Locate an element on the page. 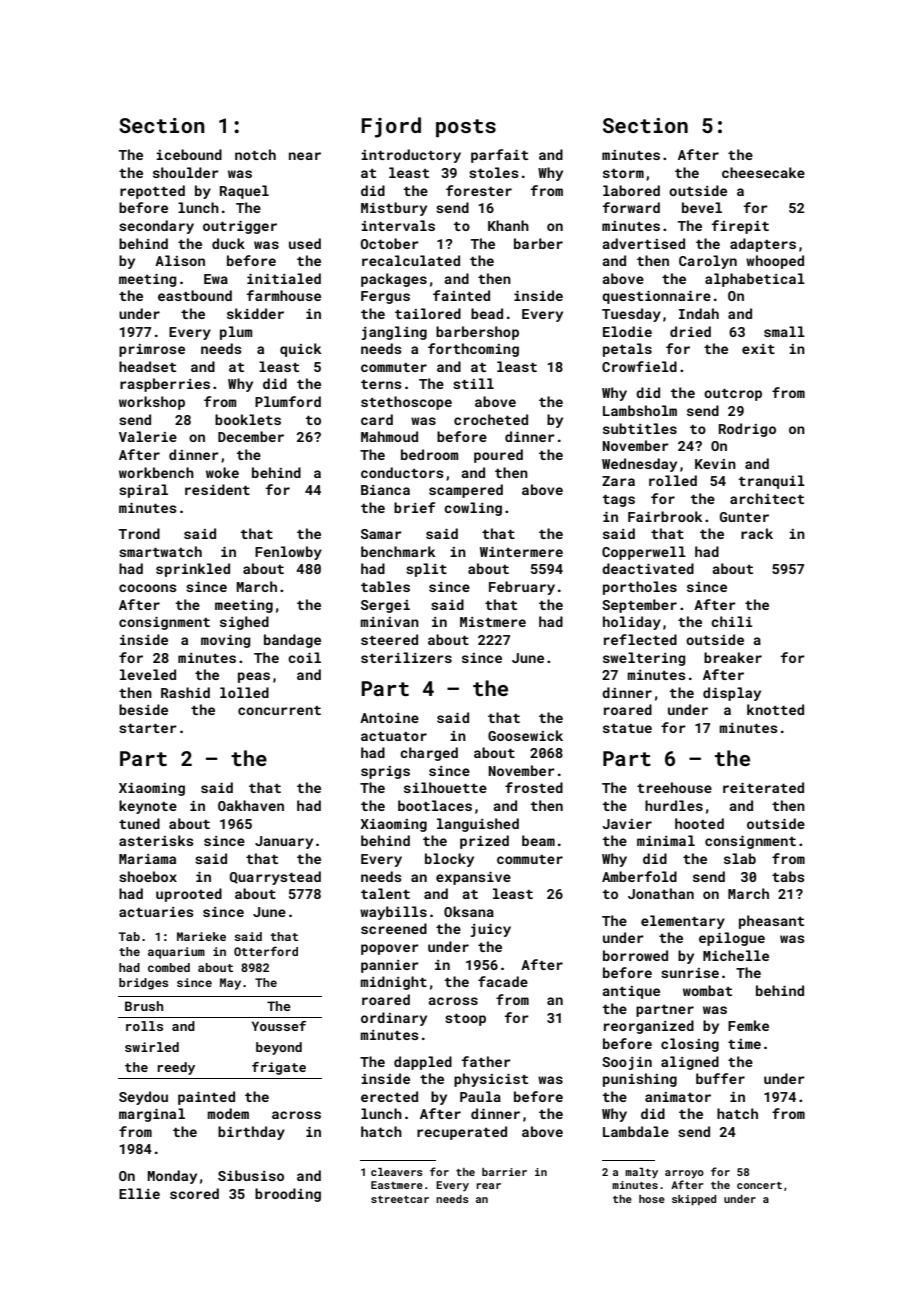 This page has height=1308, width=924. Wintermere is located at coordinates (521, 552).
